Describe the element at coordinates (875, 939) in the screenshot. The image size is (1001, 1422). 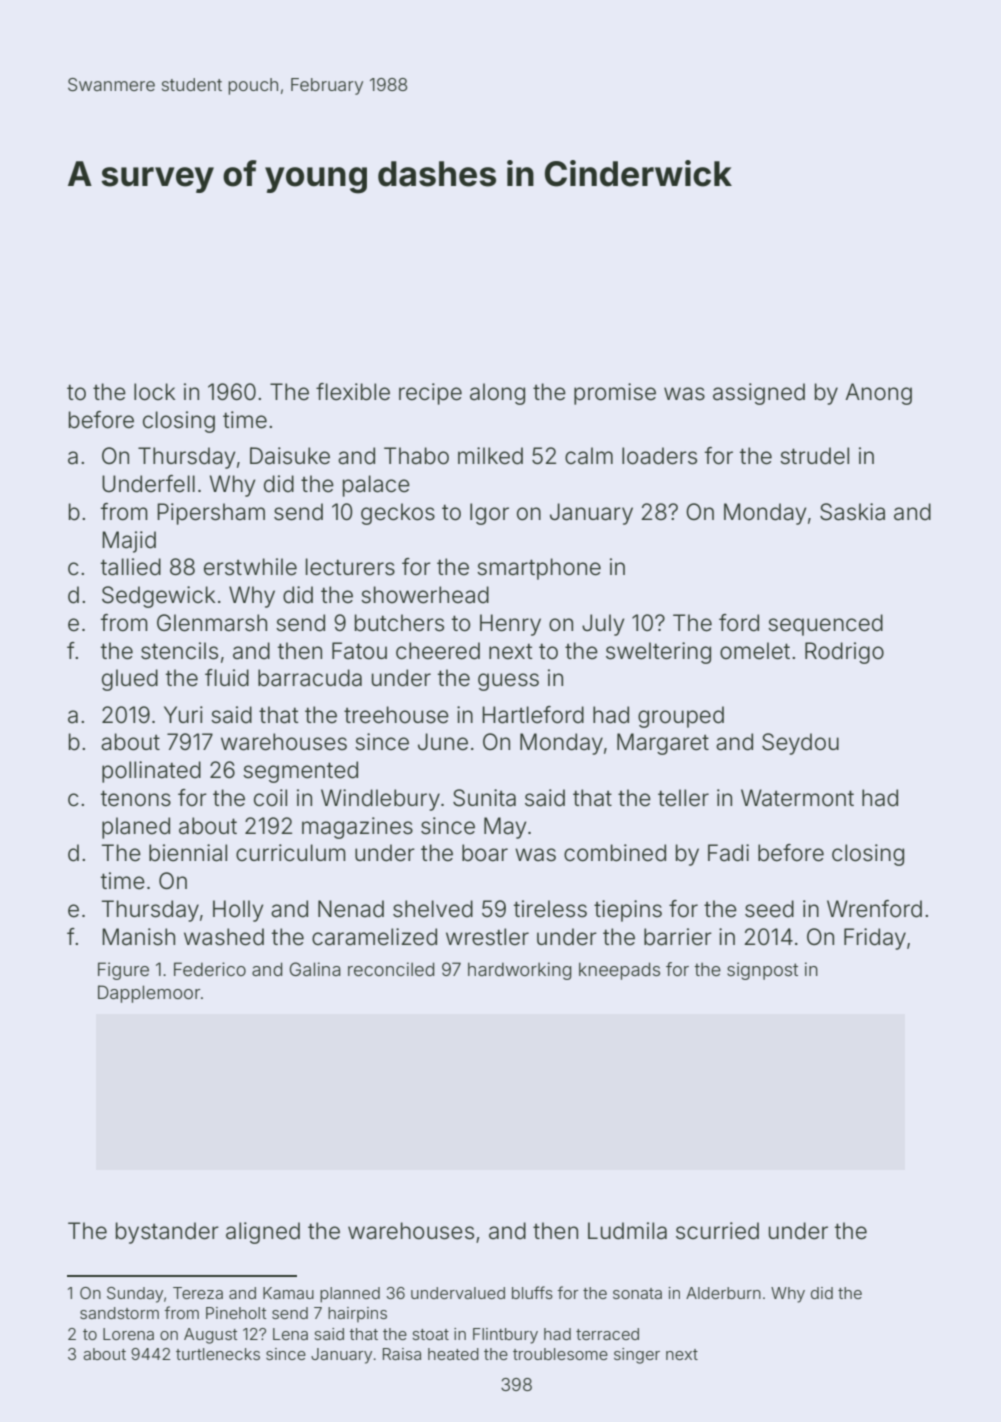
I see `Friday` at that location.
